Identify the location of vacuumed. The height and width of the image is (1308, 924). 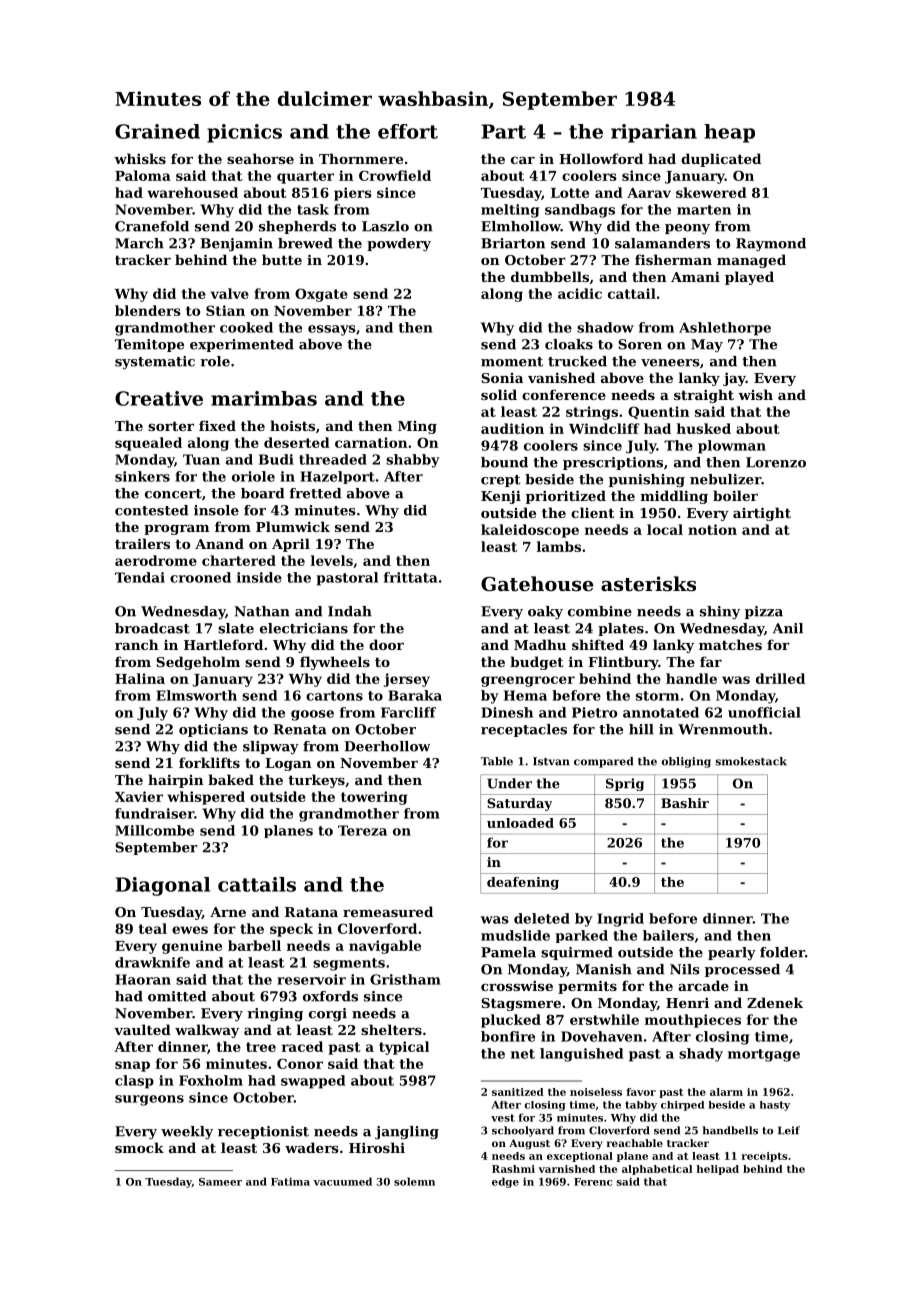
(342, 1181).
